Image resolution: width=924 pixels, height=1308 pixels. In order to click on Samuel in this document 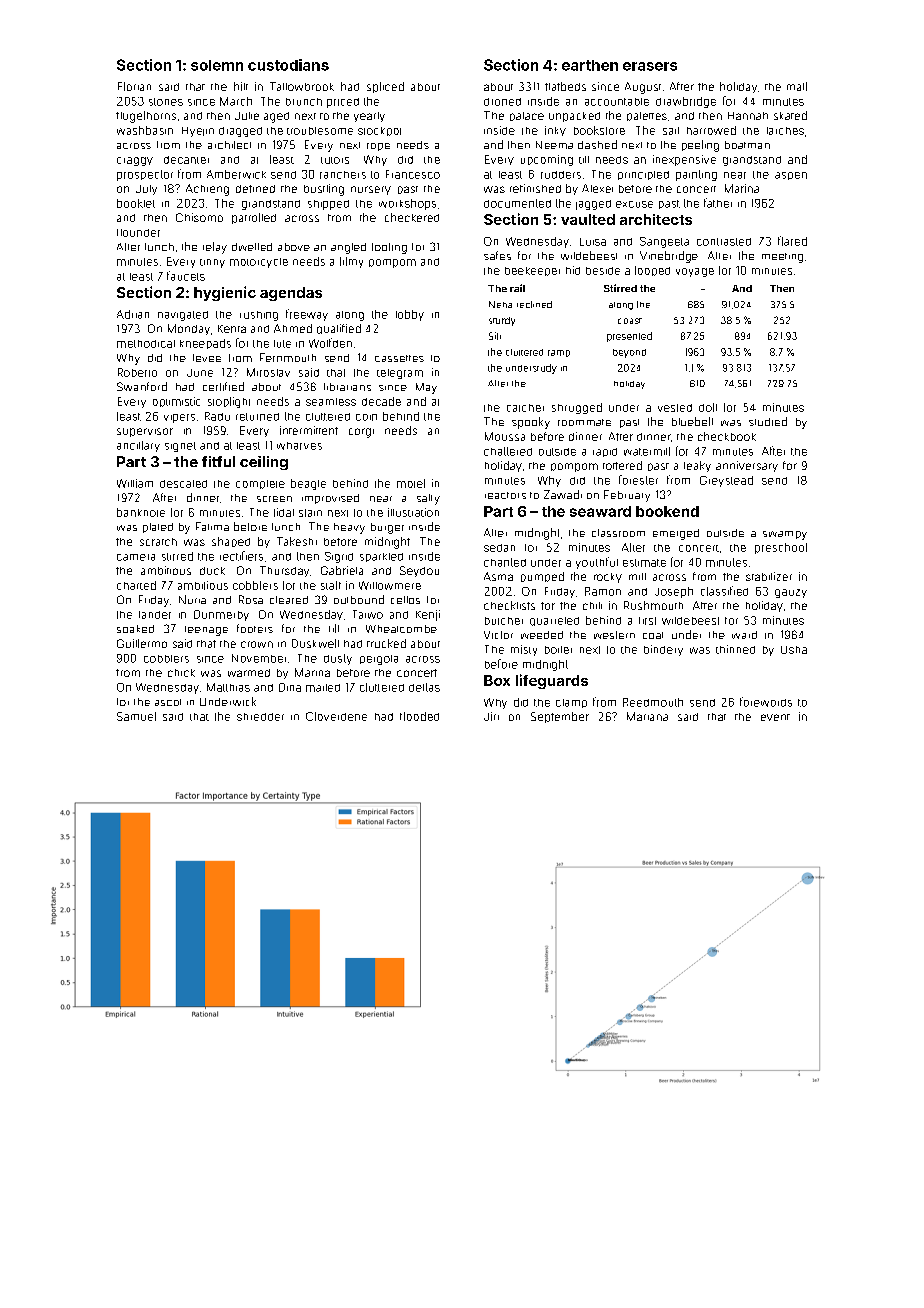, I will do `click(136, 716)`.
